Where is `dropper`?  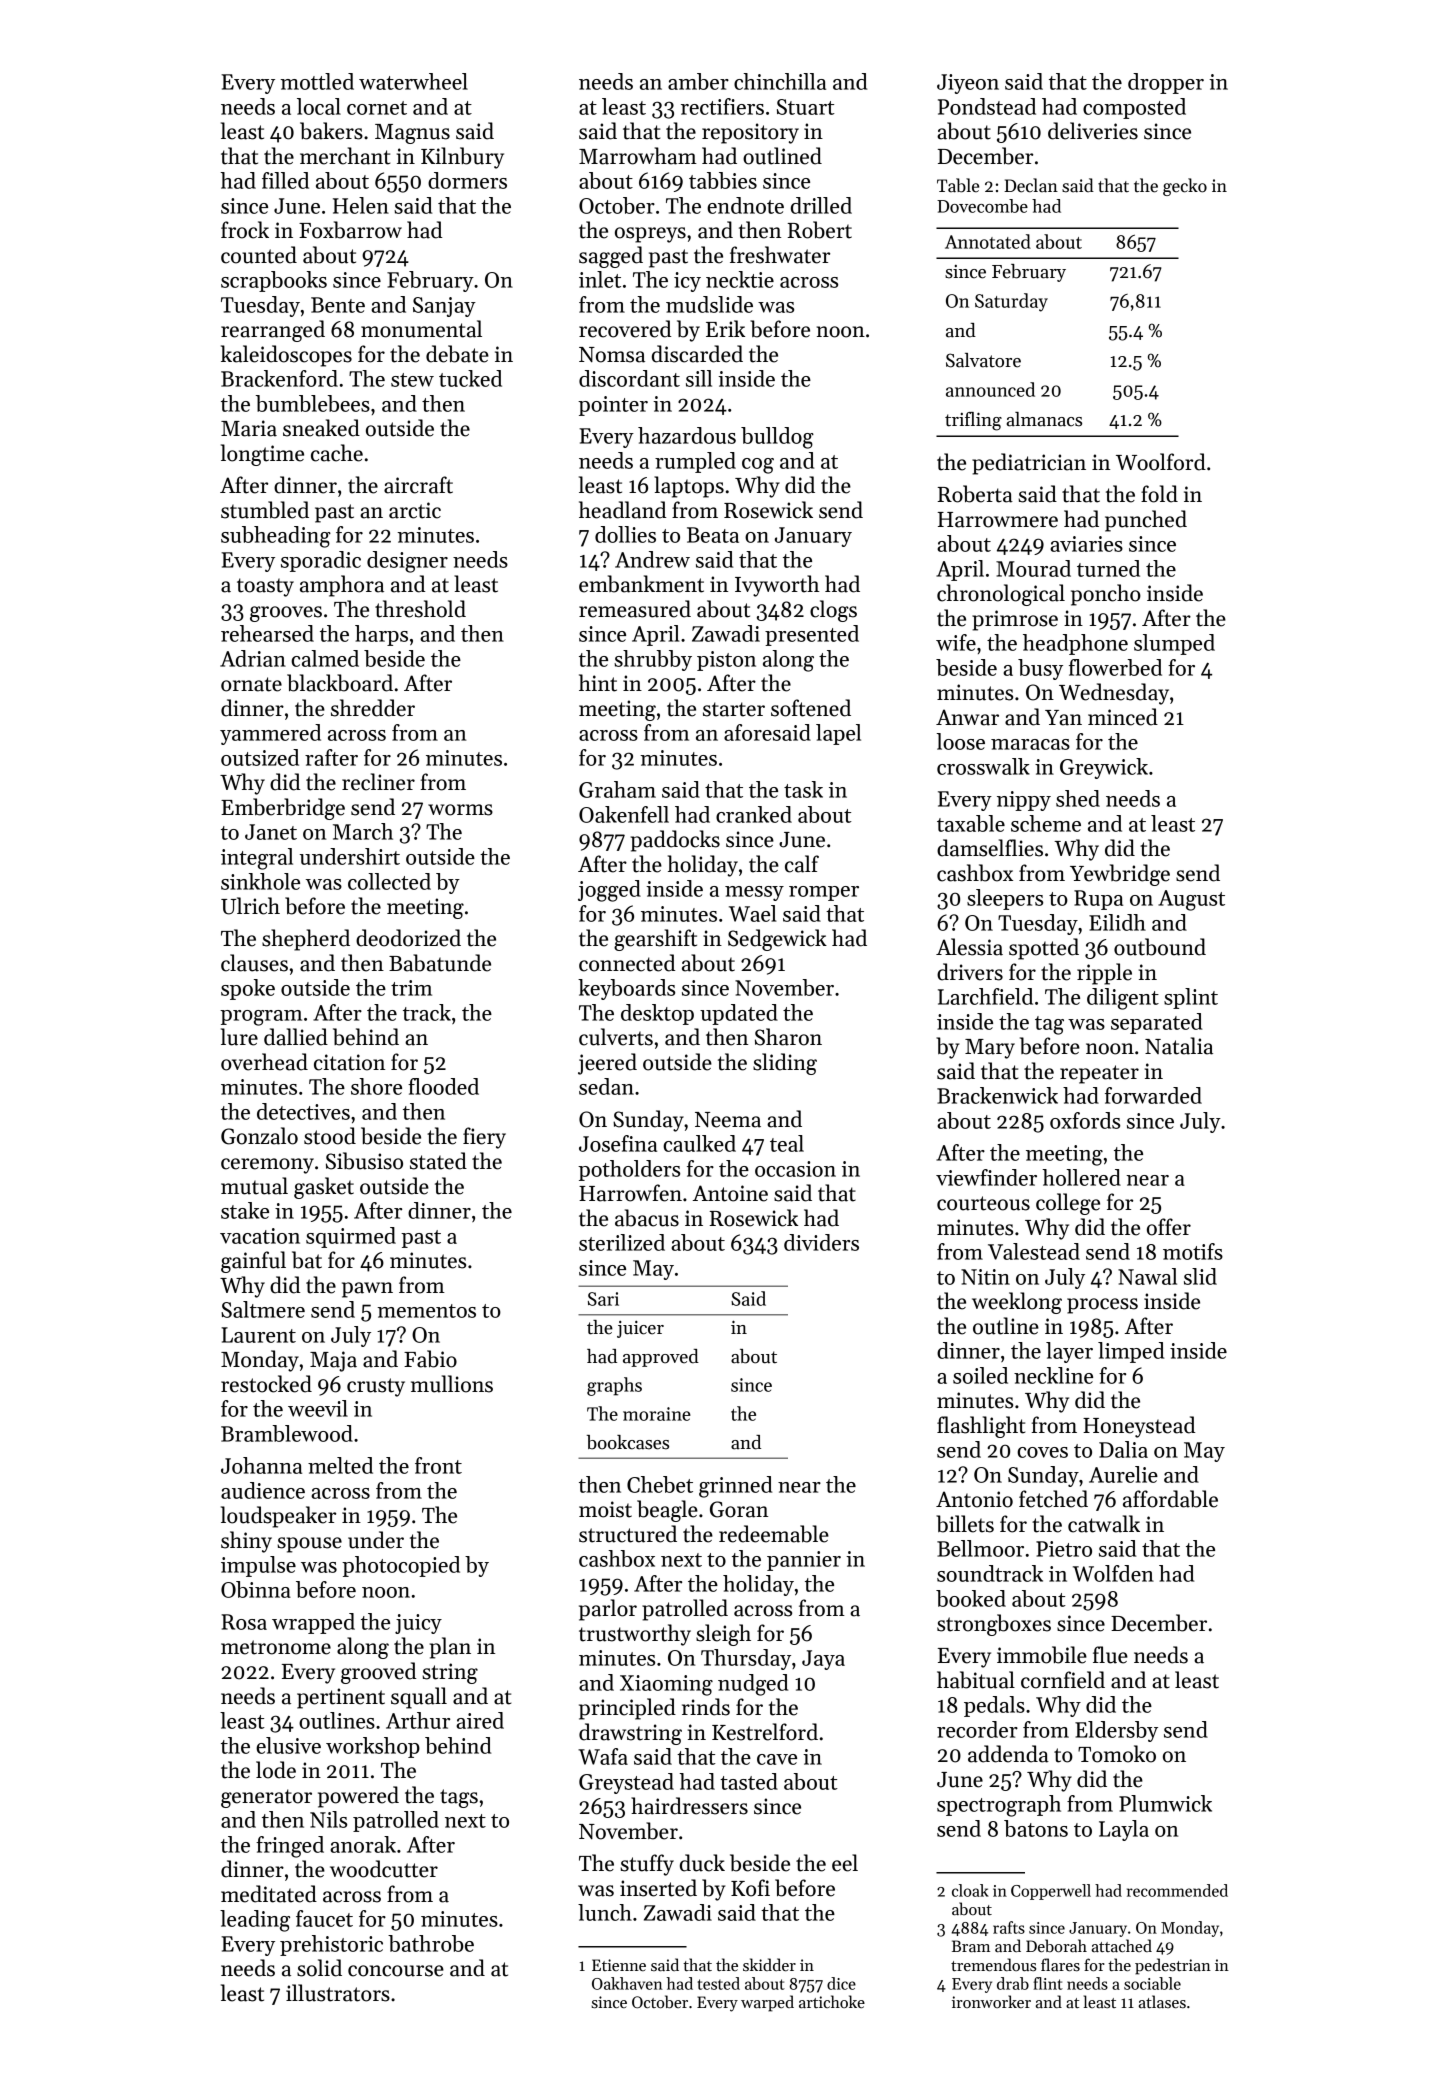 dropper is located at coordinates (1166, 83).
